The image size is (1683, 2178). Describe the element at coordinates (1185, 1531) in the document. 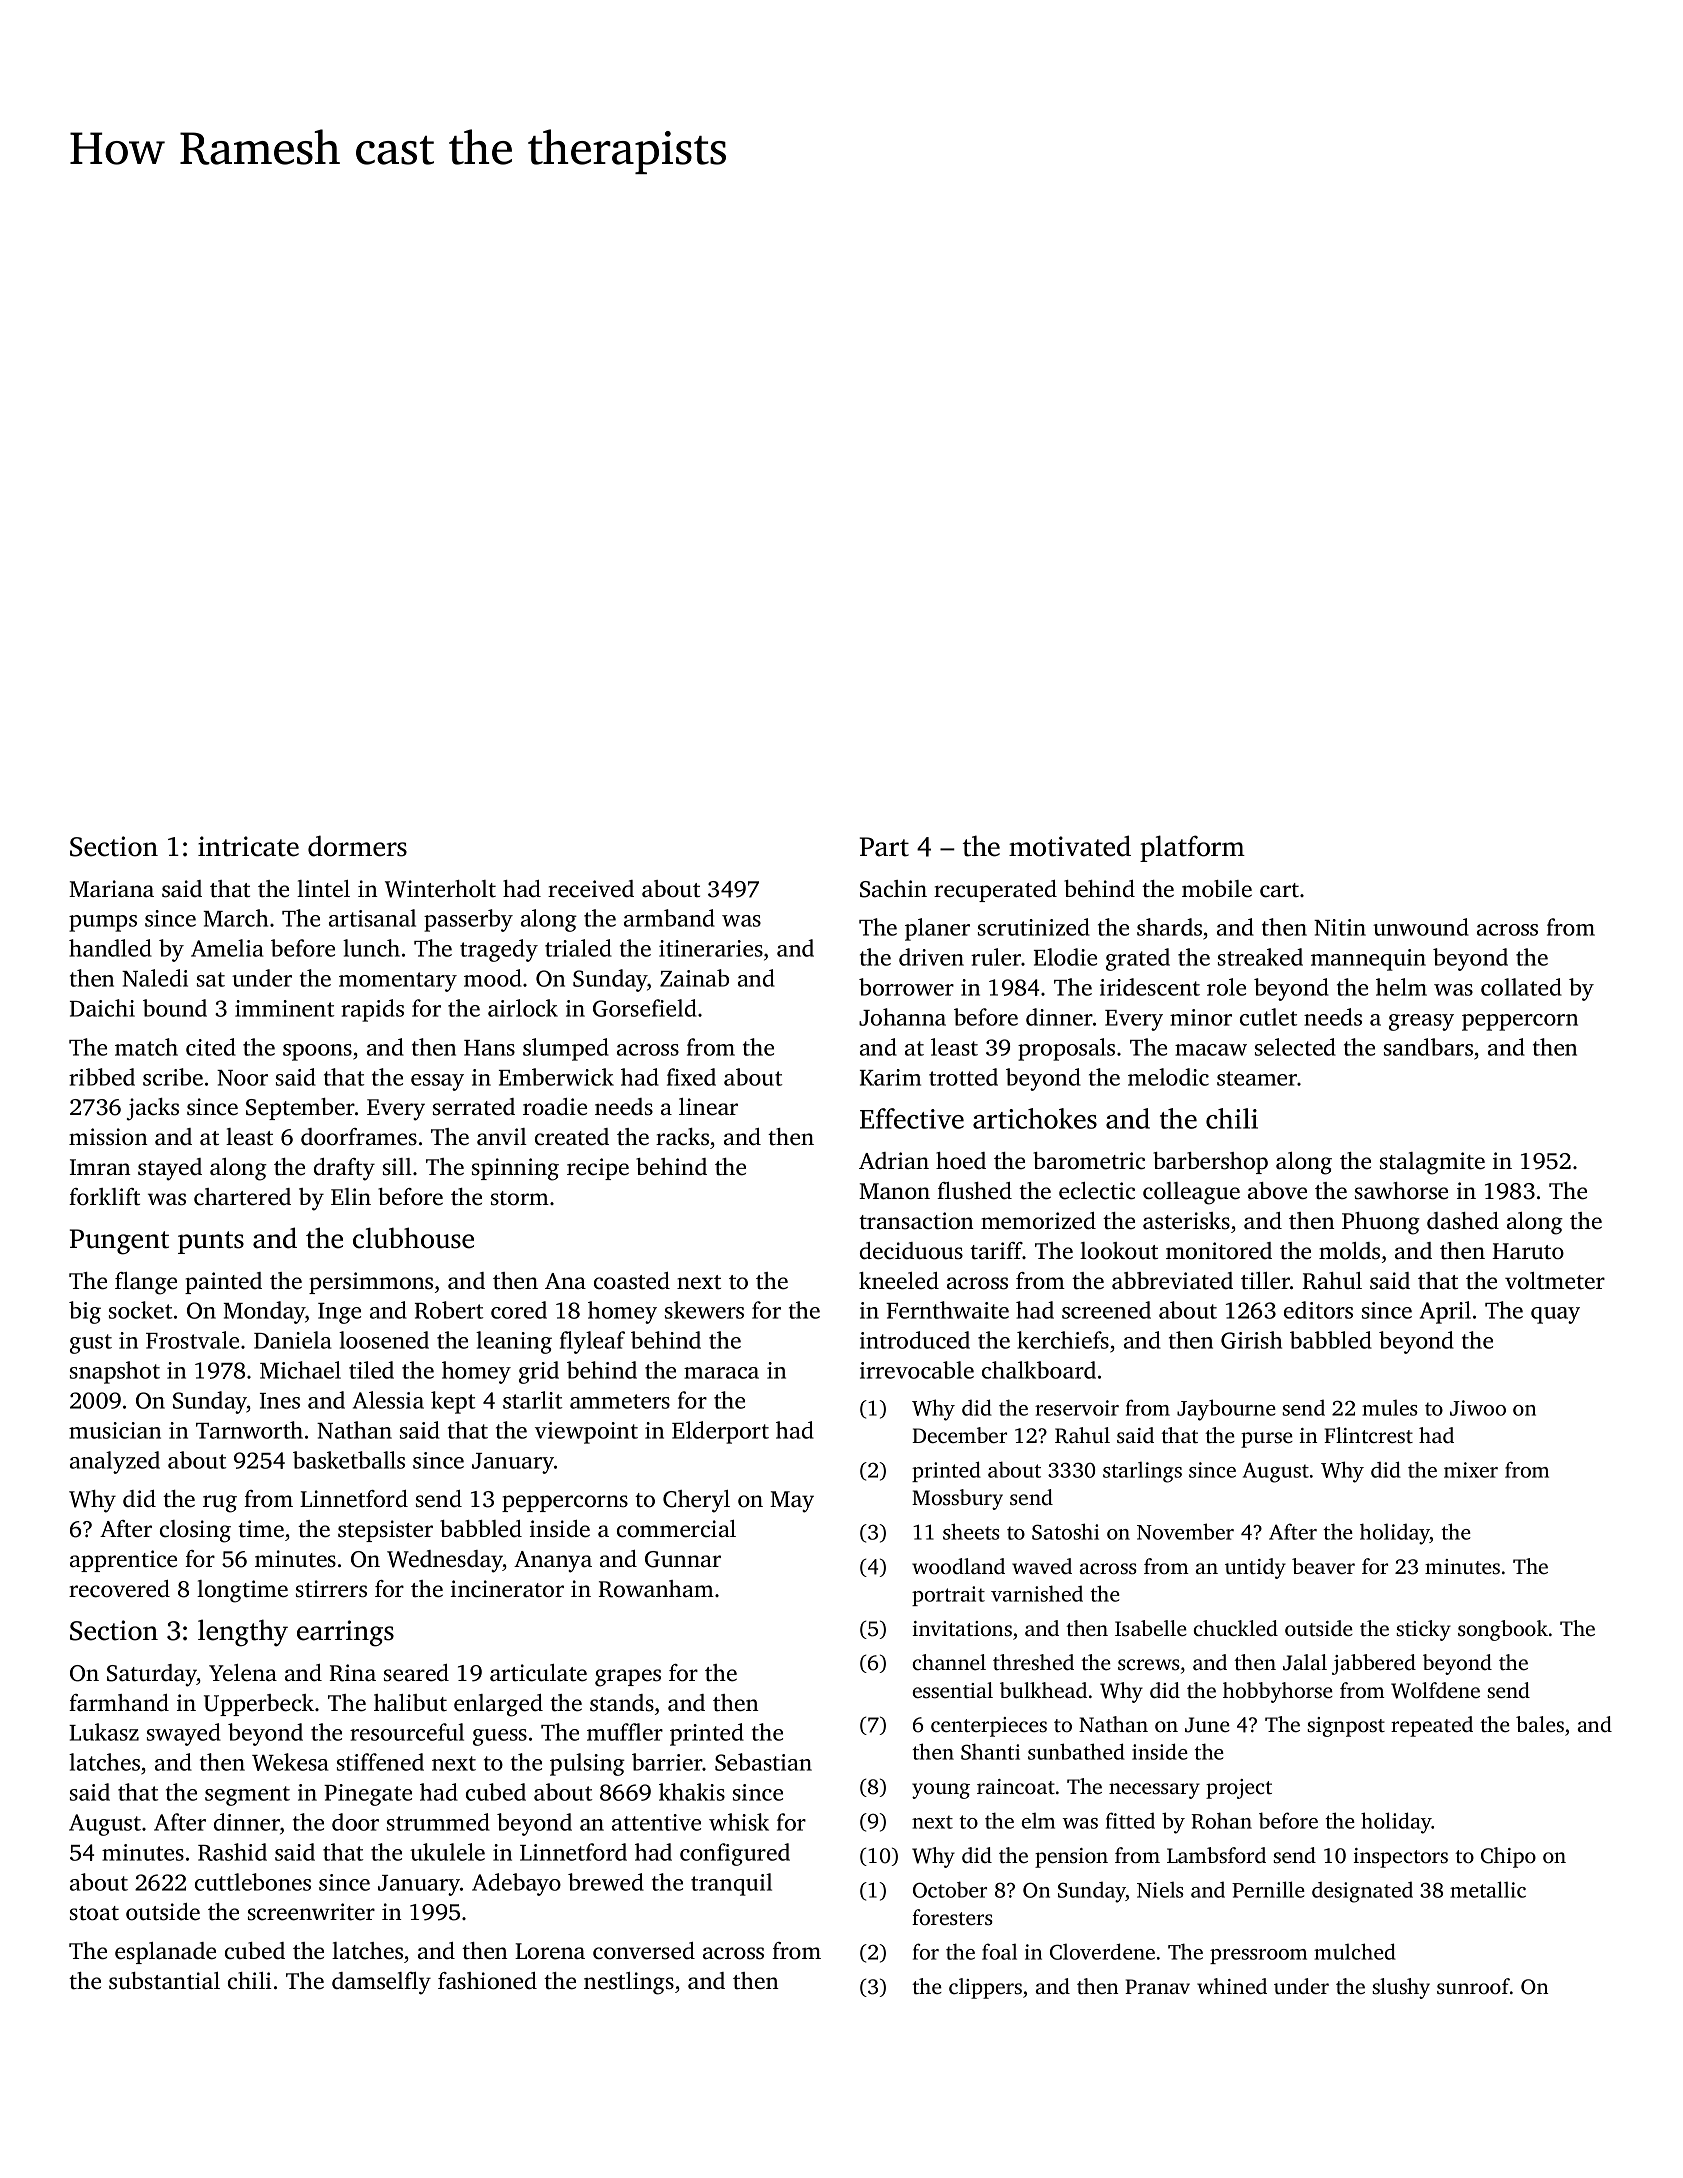

I see `November` at that location.
